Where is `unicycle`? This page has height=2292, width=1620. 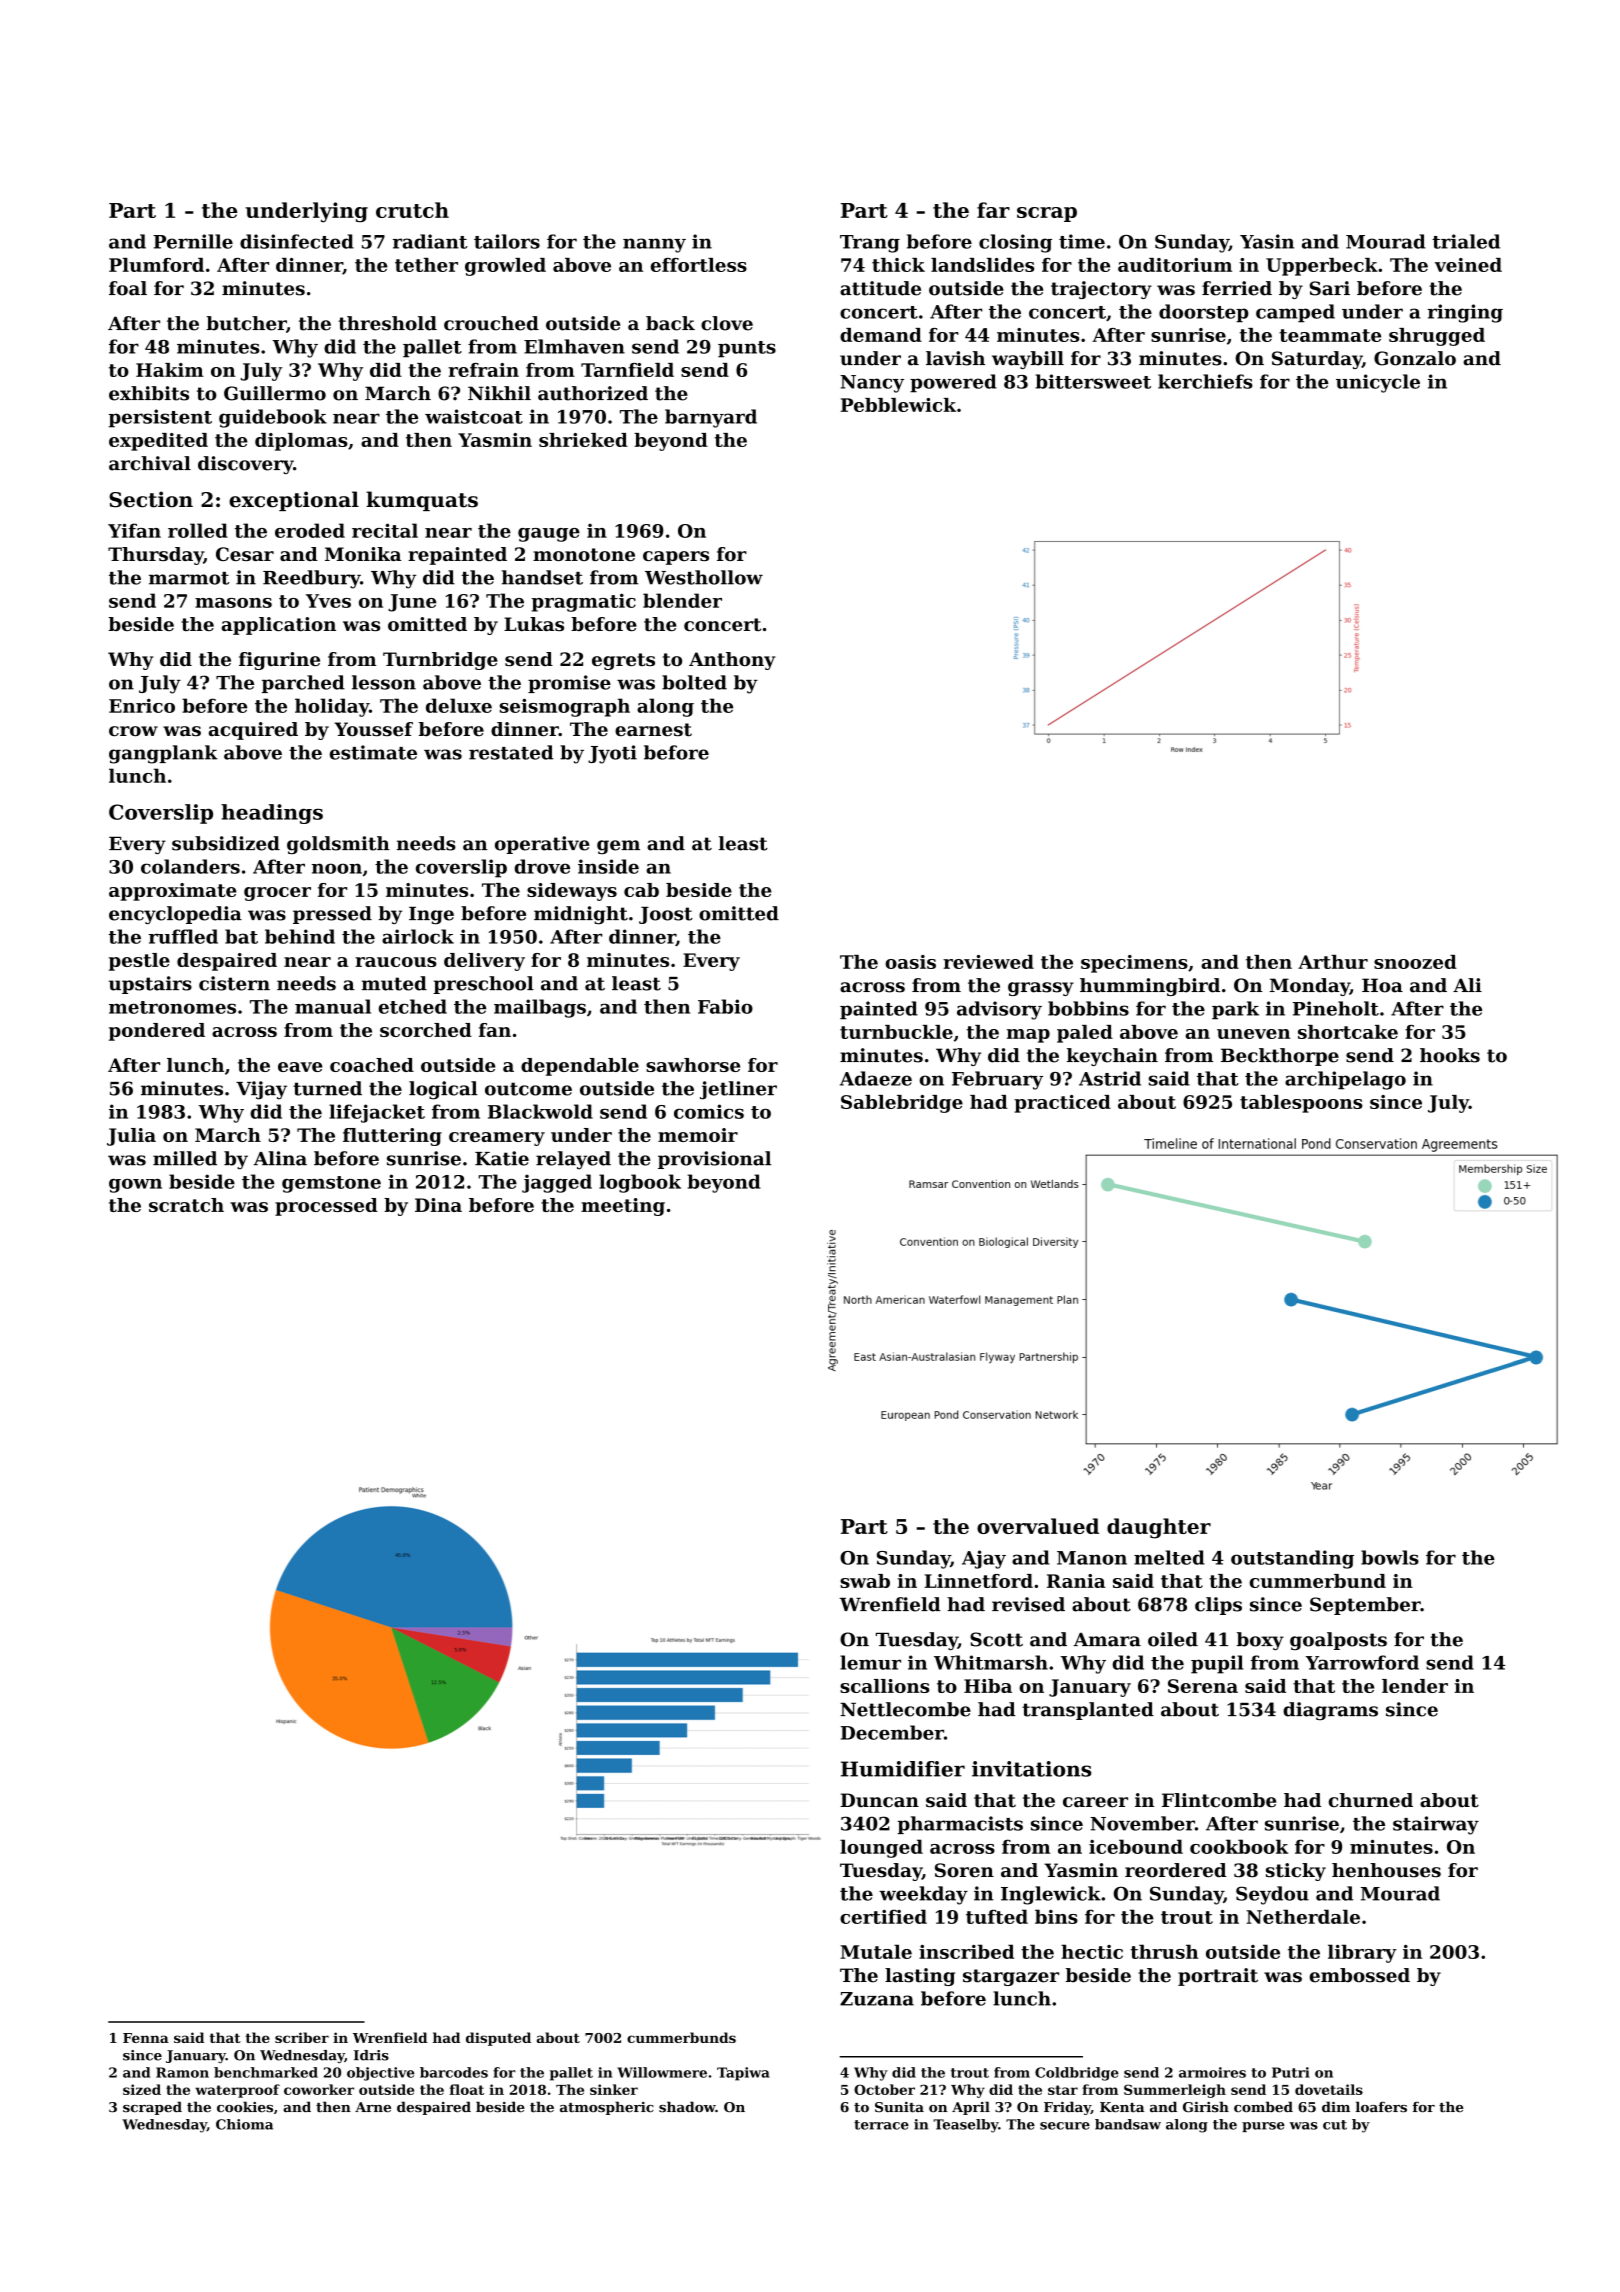
unicycle is located at coordinates (1378, 383).
